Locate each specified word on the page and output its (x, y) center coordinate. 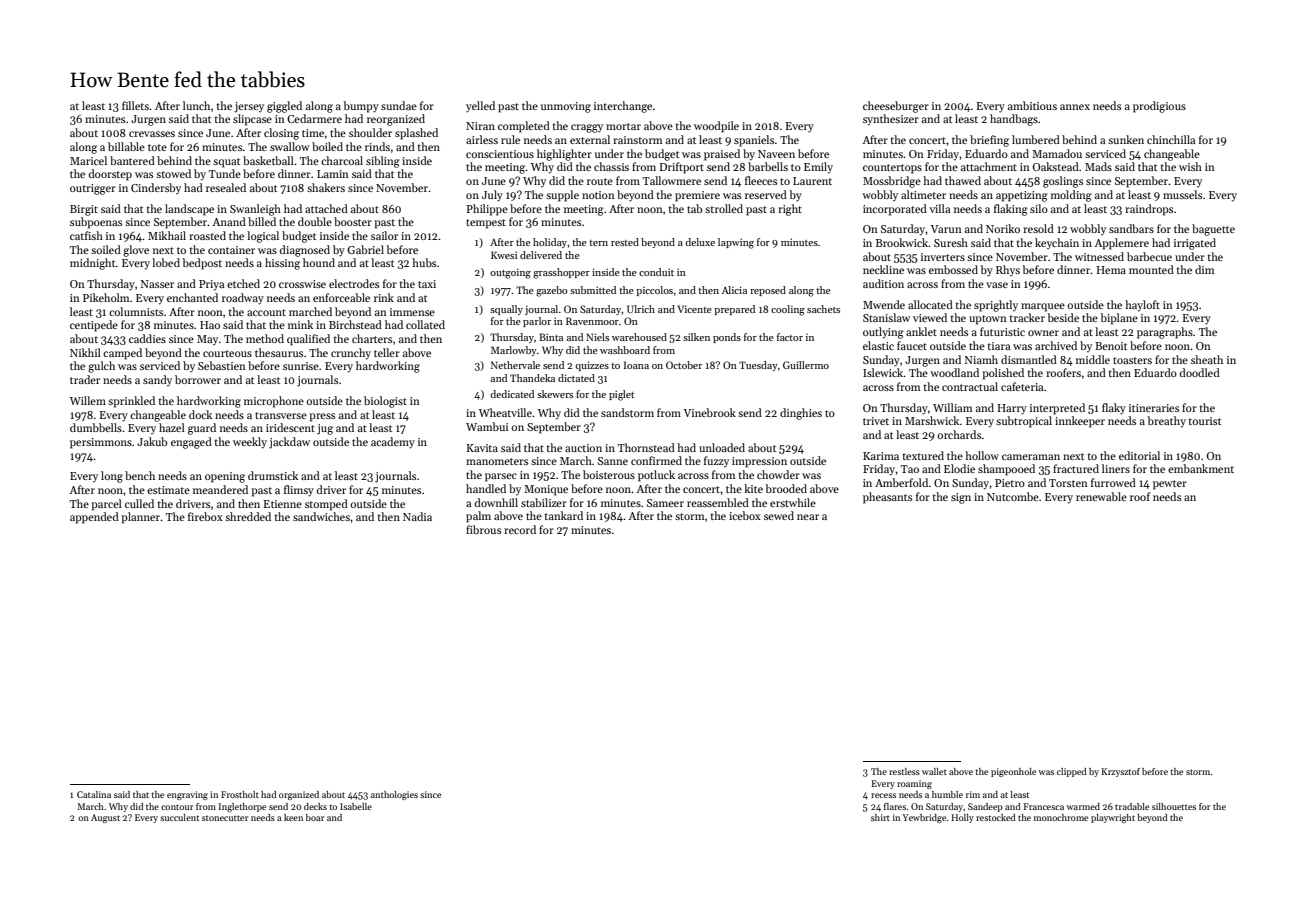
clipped (1072, 772)
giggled (284, 107)
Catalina (94, 794)
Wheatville (505, 412)
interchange (623, 107)
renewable (1101, 496)
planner (141, 518)
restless (904, 771)
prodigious (1159, 107)
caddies (147, 338)
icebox (745, 515)
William (952, 407)
